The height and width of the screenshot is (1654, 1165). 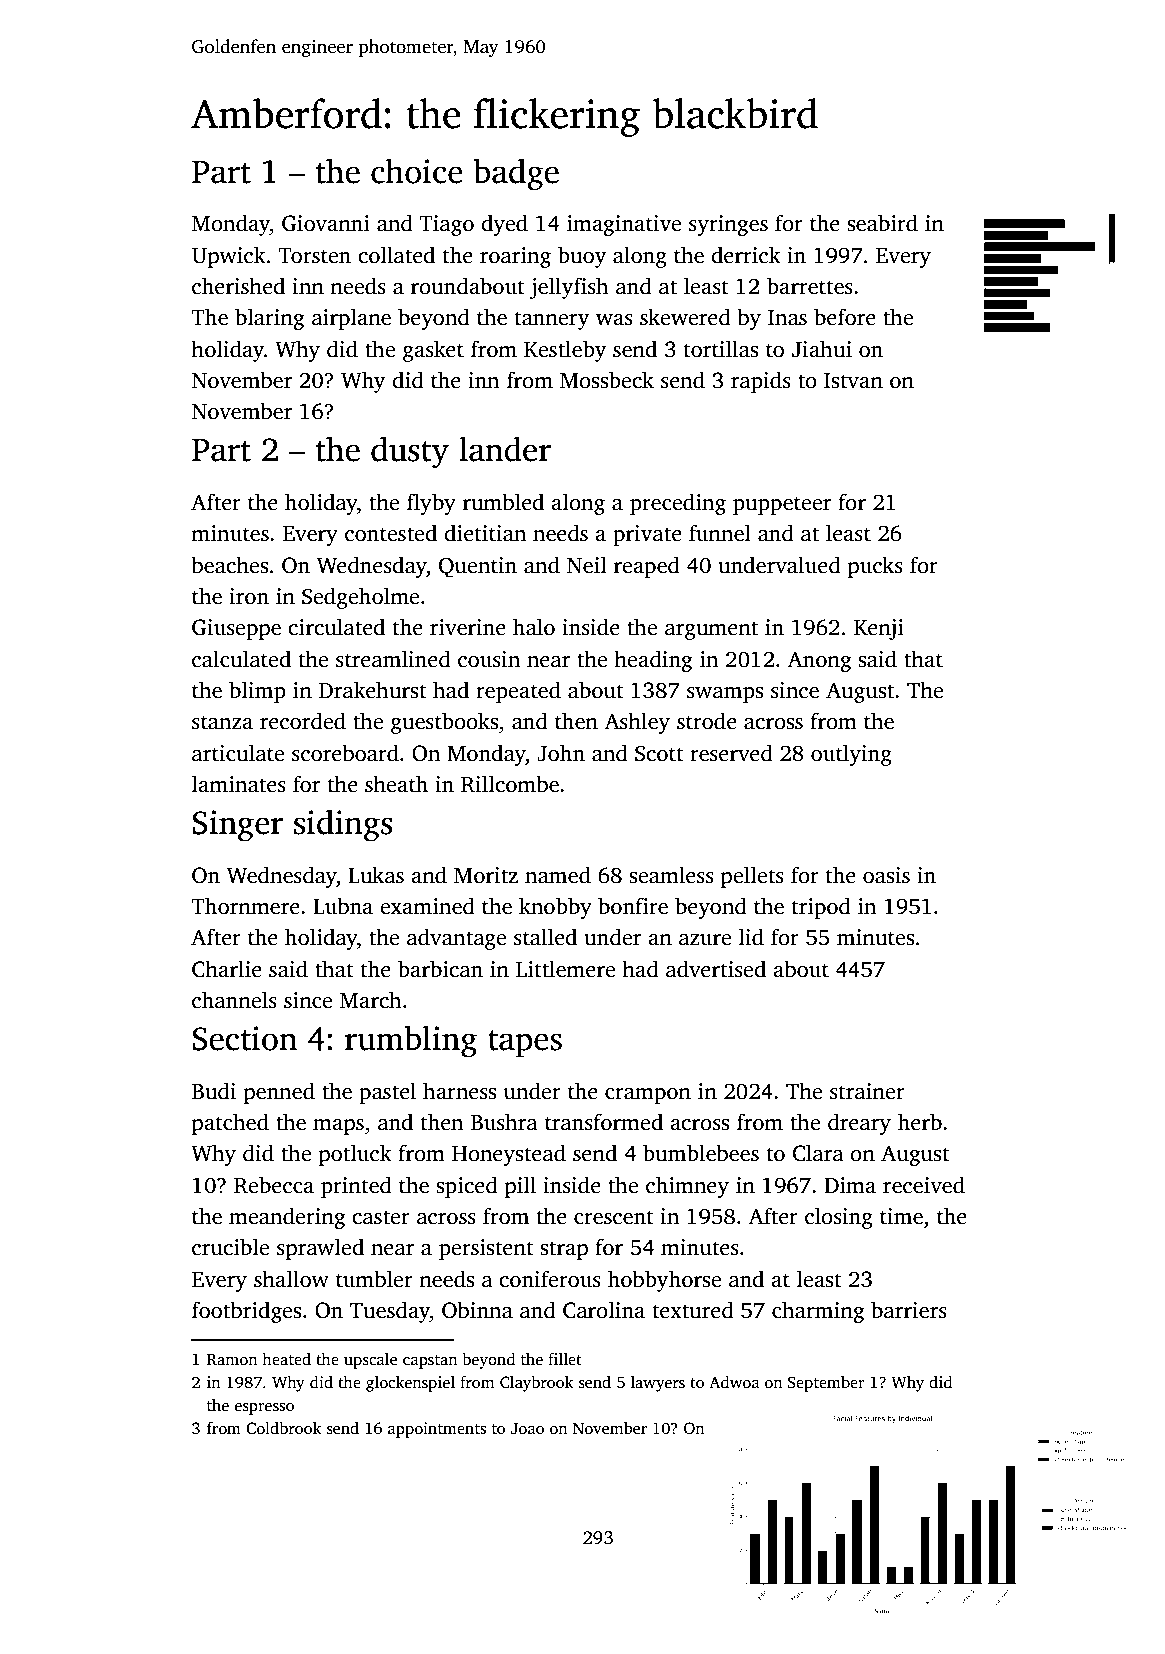 What do you see at coordinates (370, 1361) in the screenshot?
I see `upscale` at bounding box center [370, 1361].
